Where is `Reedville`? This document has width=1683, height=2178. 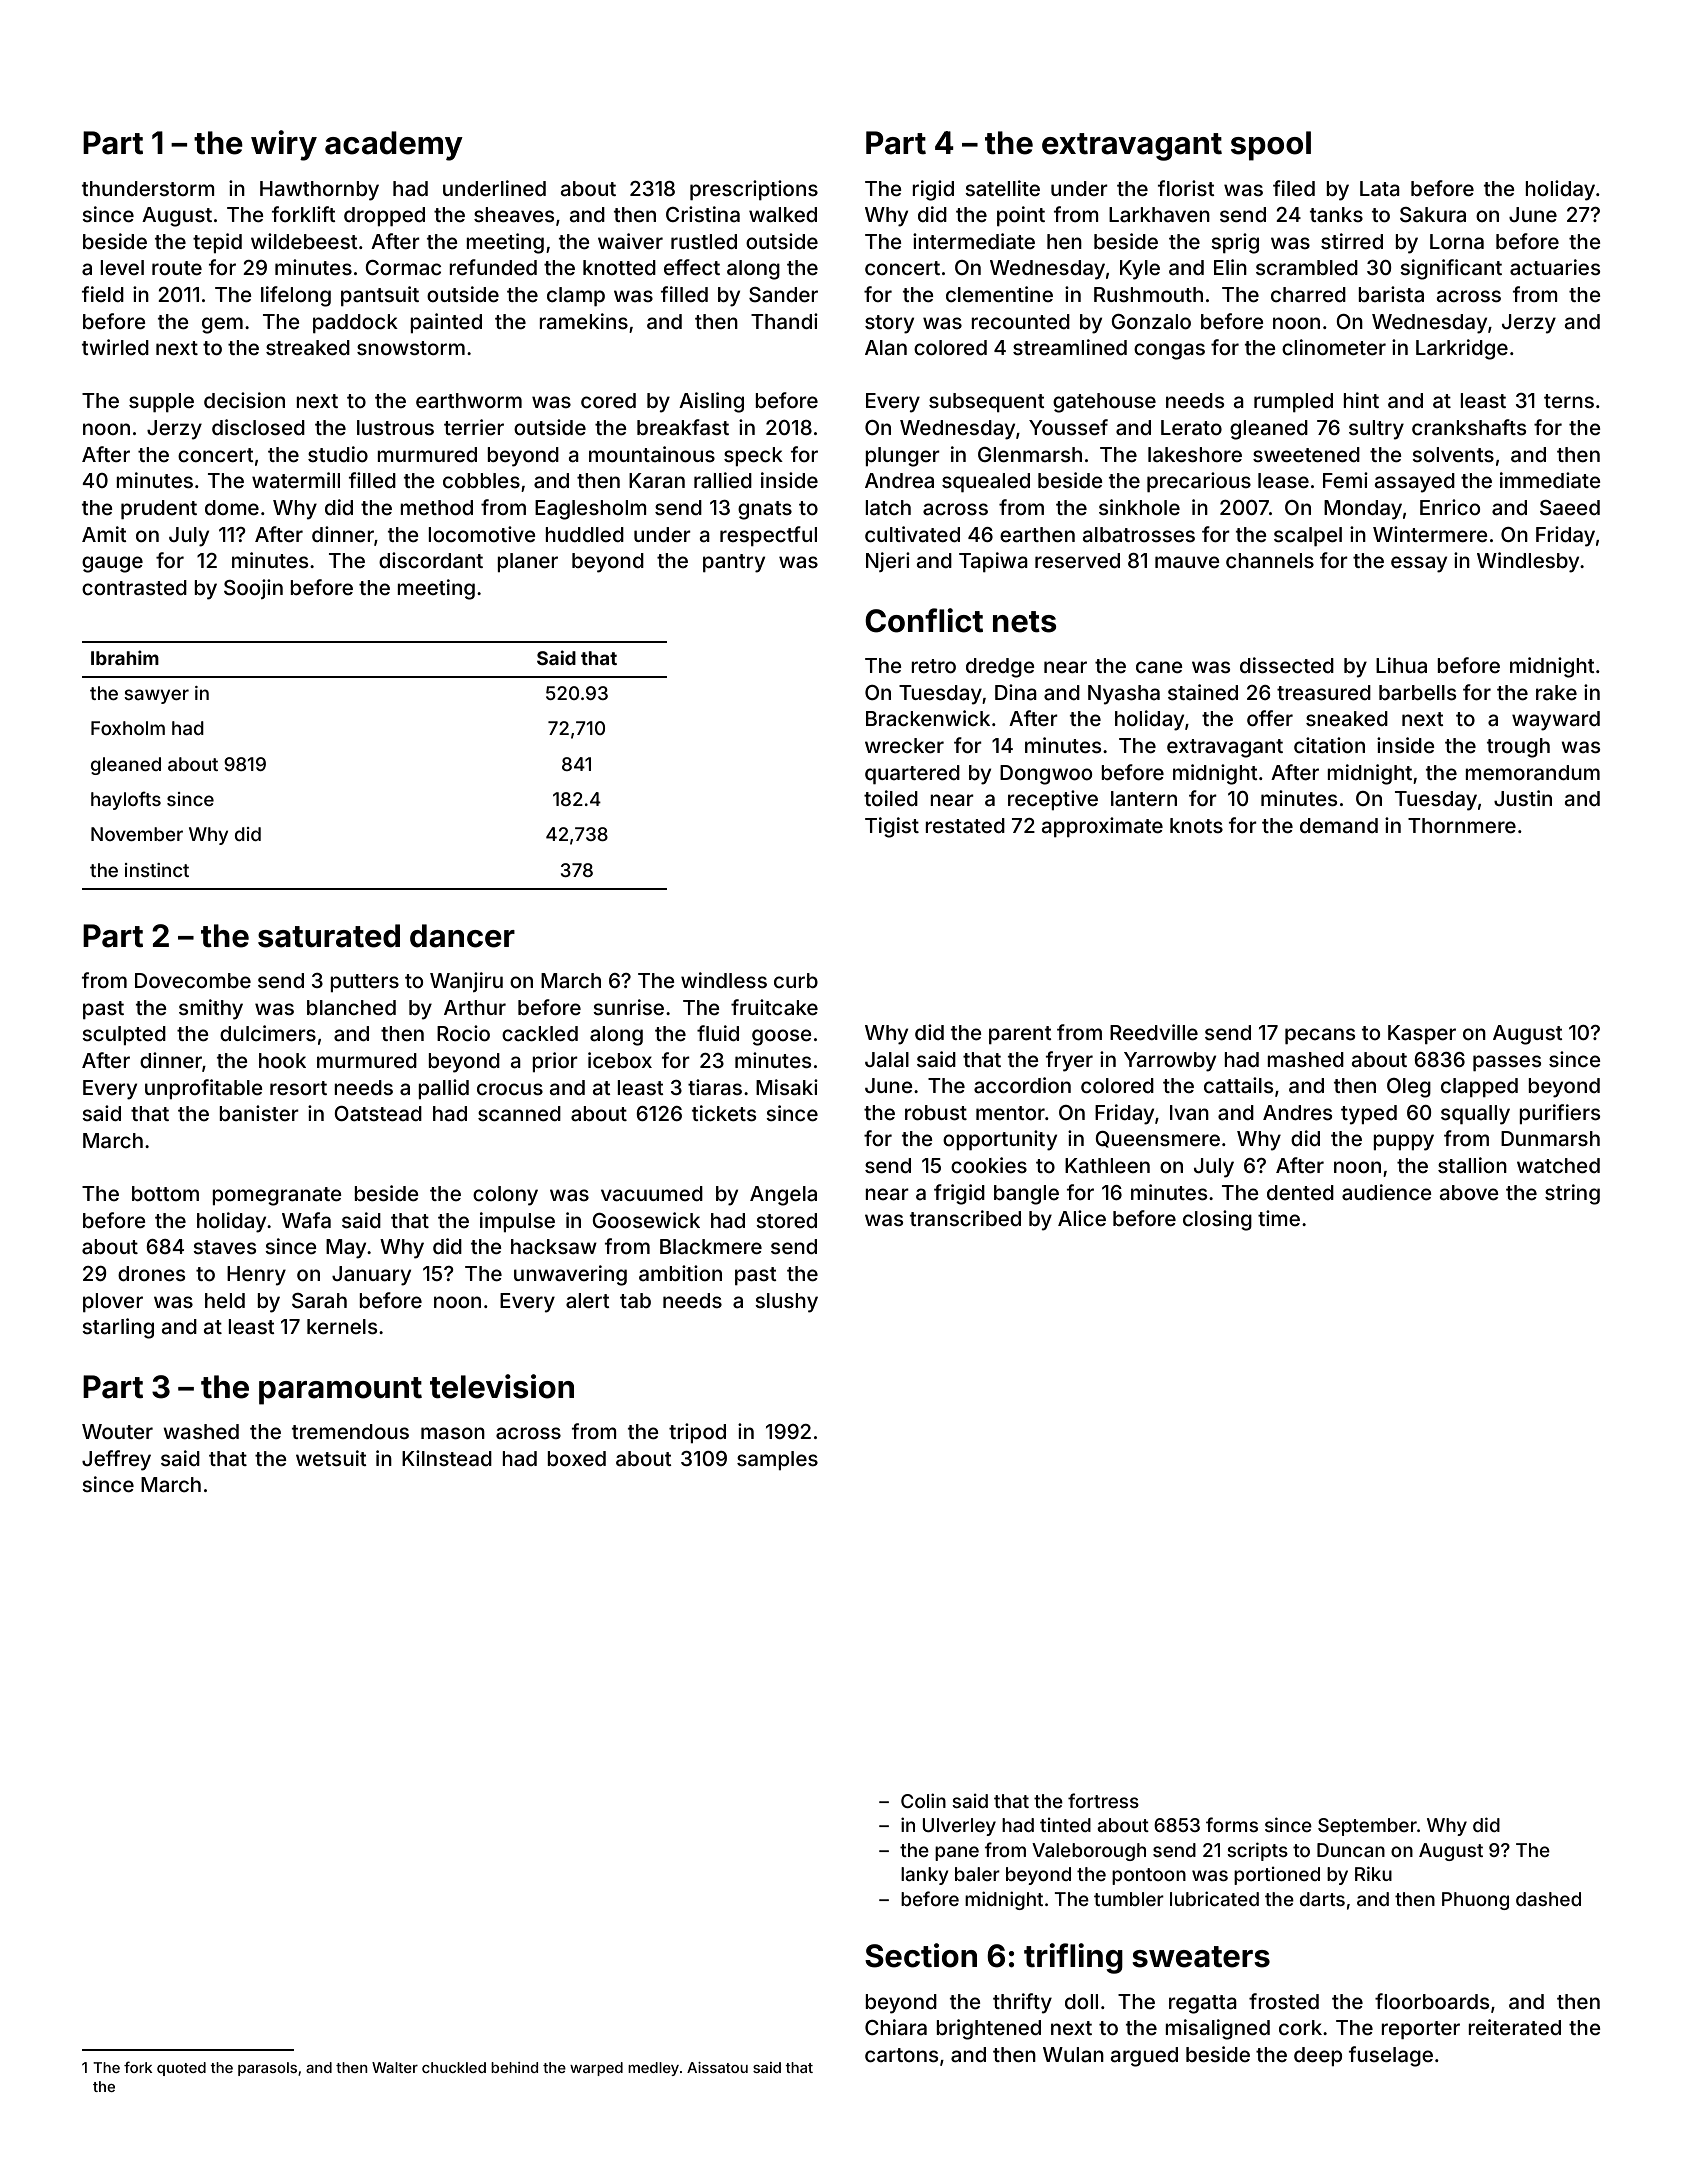
Reedville is located at coordinates (1154, 1032).
